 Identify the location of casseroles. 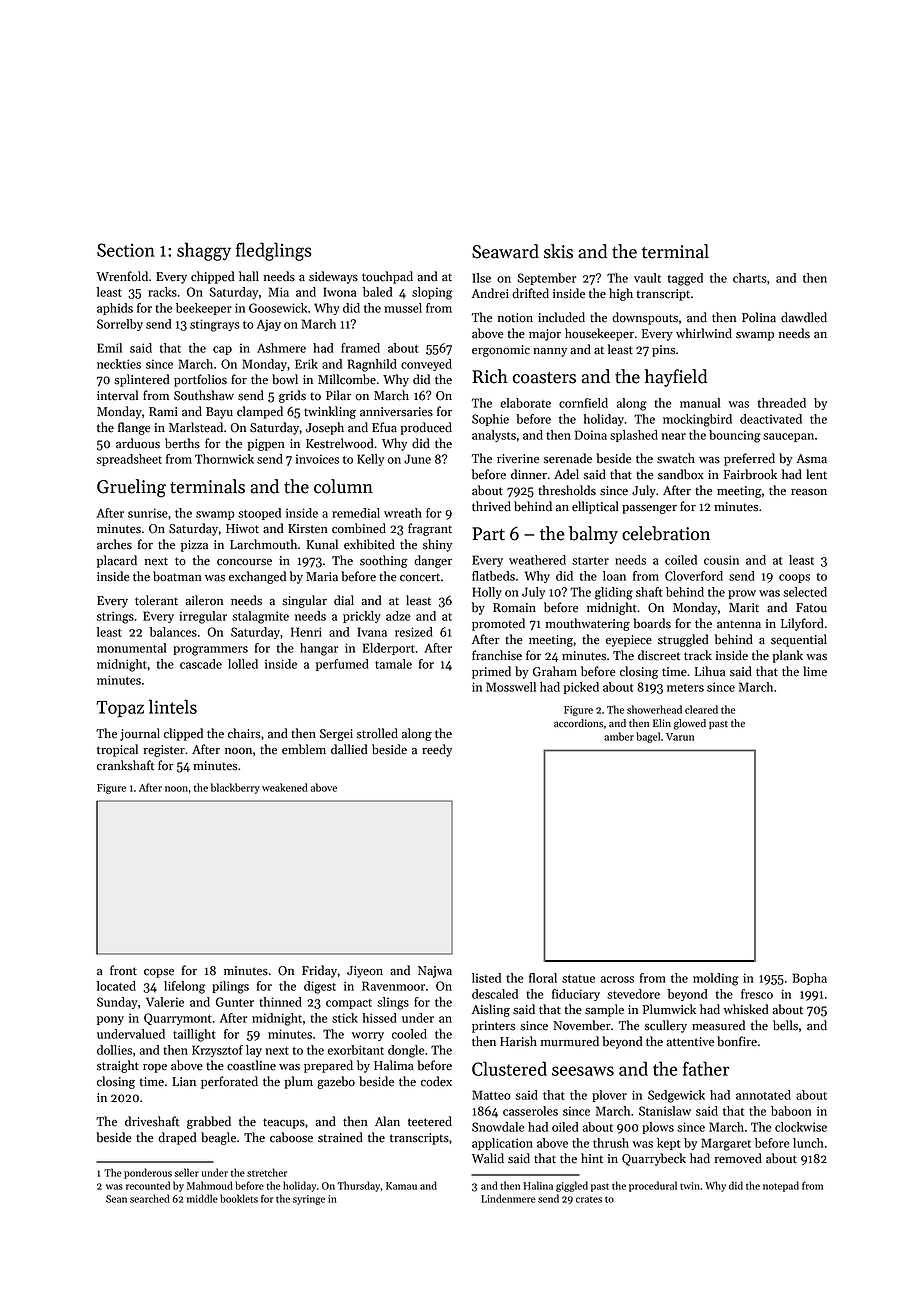
(530, 1111).
